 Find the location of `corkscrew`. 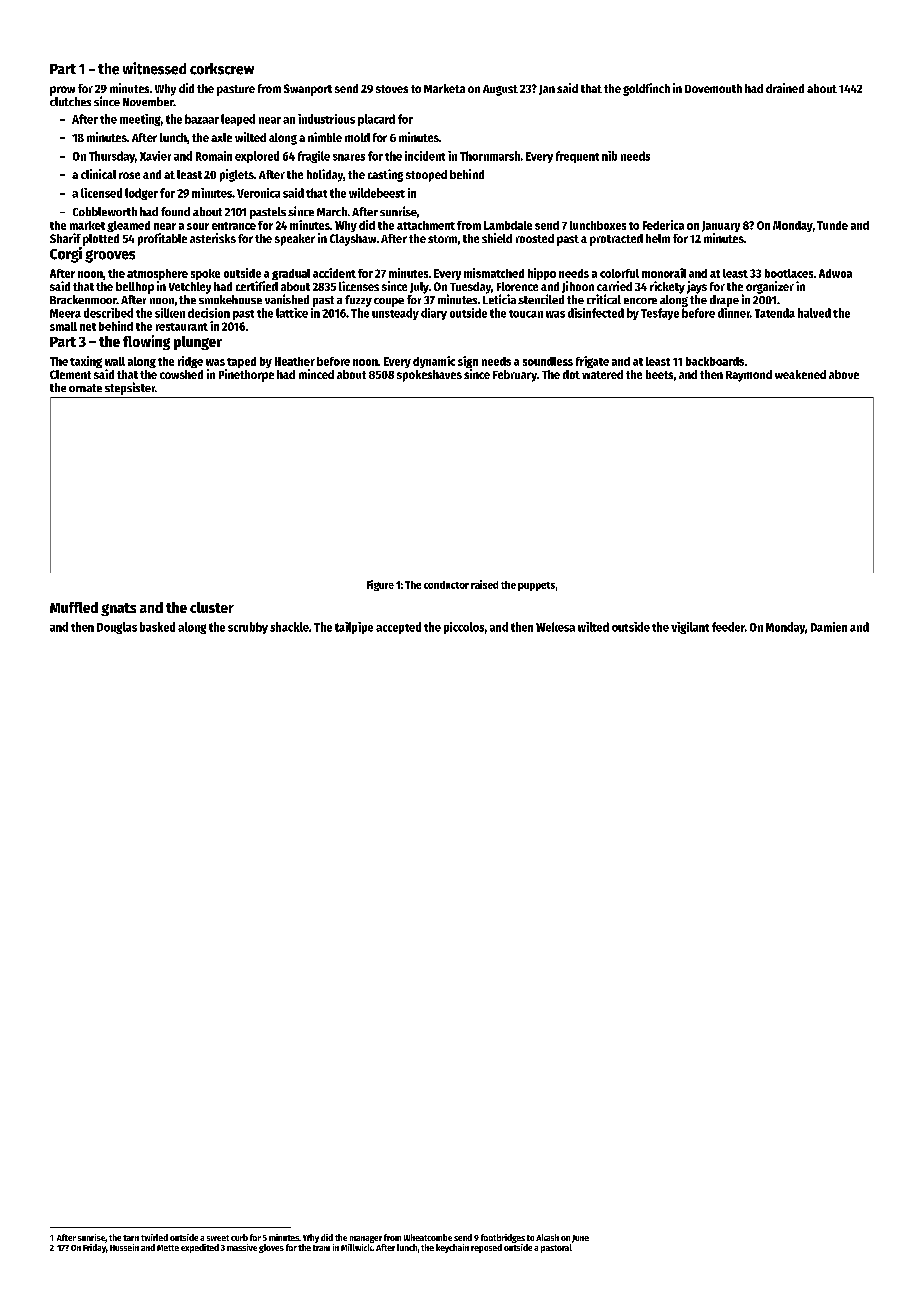

corkscrew is located at coordinates (222, 69).
